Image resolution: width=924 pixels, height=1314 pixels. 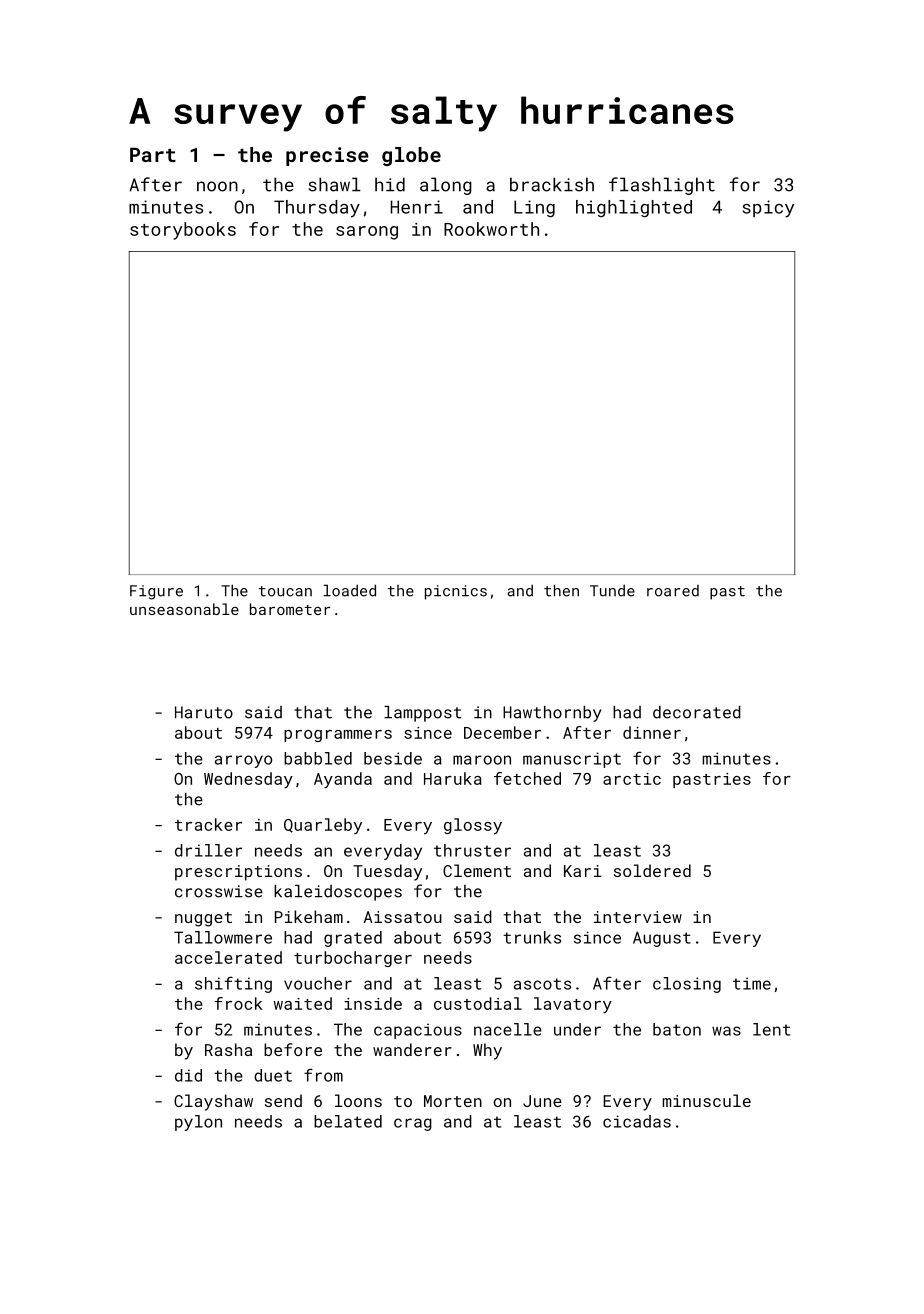 What do you see at coordinates (673, 591) in the page?
I see `roared` at bounding box center [673, 591].
